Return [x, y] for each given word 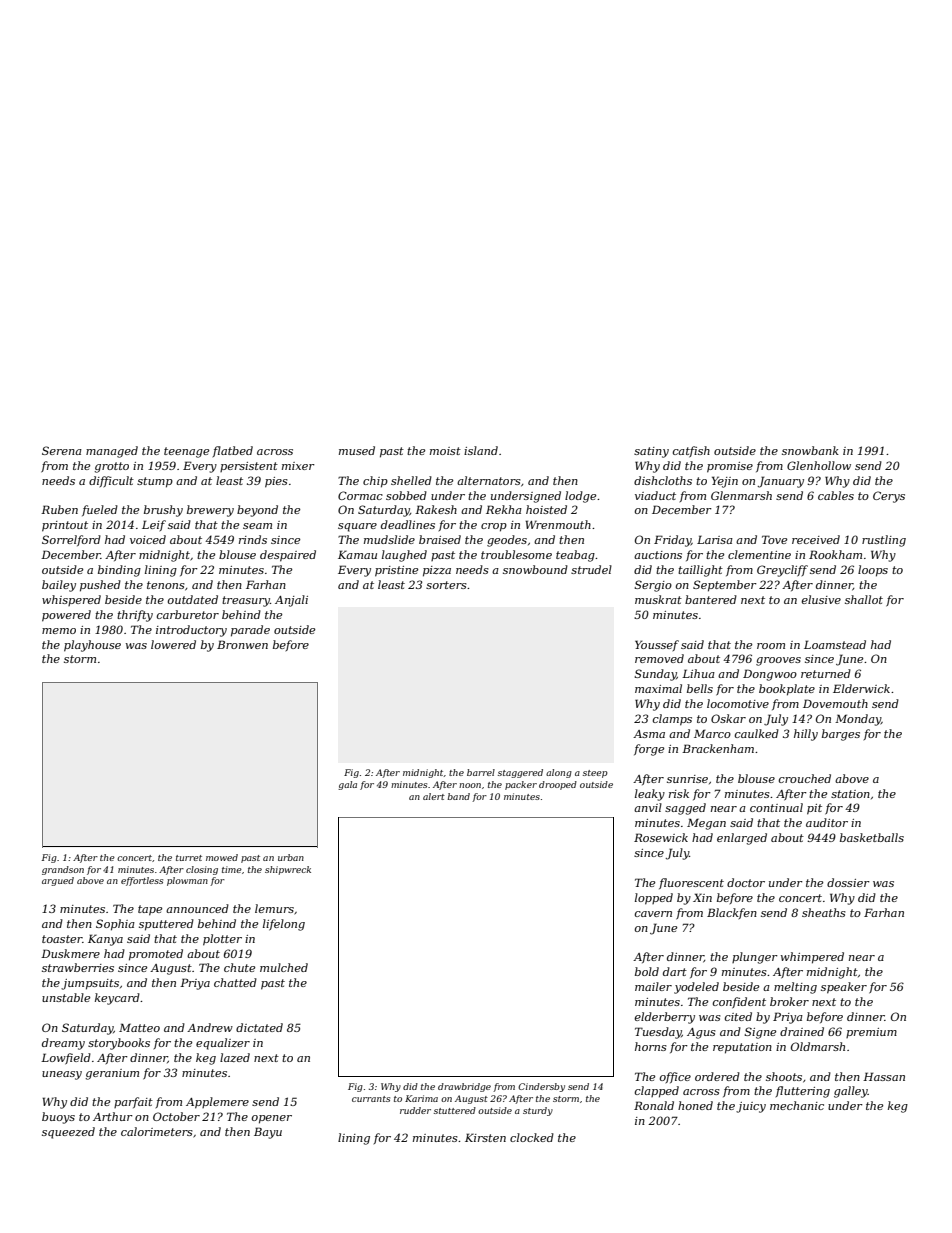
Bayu [268, 1133]
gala [347, 785]
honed [695, 1105]
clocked [532, 1137]
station [850, 794]
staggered [520, 773]
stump [155, 482]
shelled [411, 480]
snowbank [810, 450]
